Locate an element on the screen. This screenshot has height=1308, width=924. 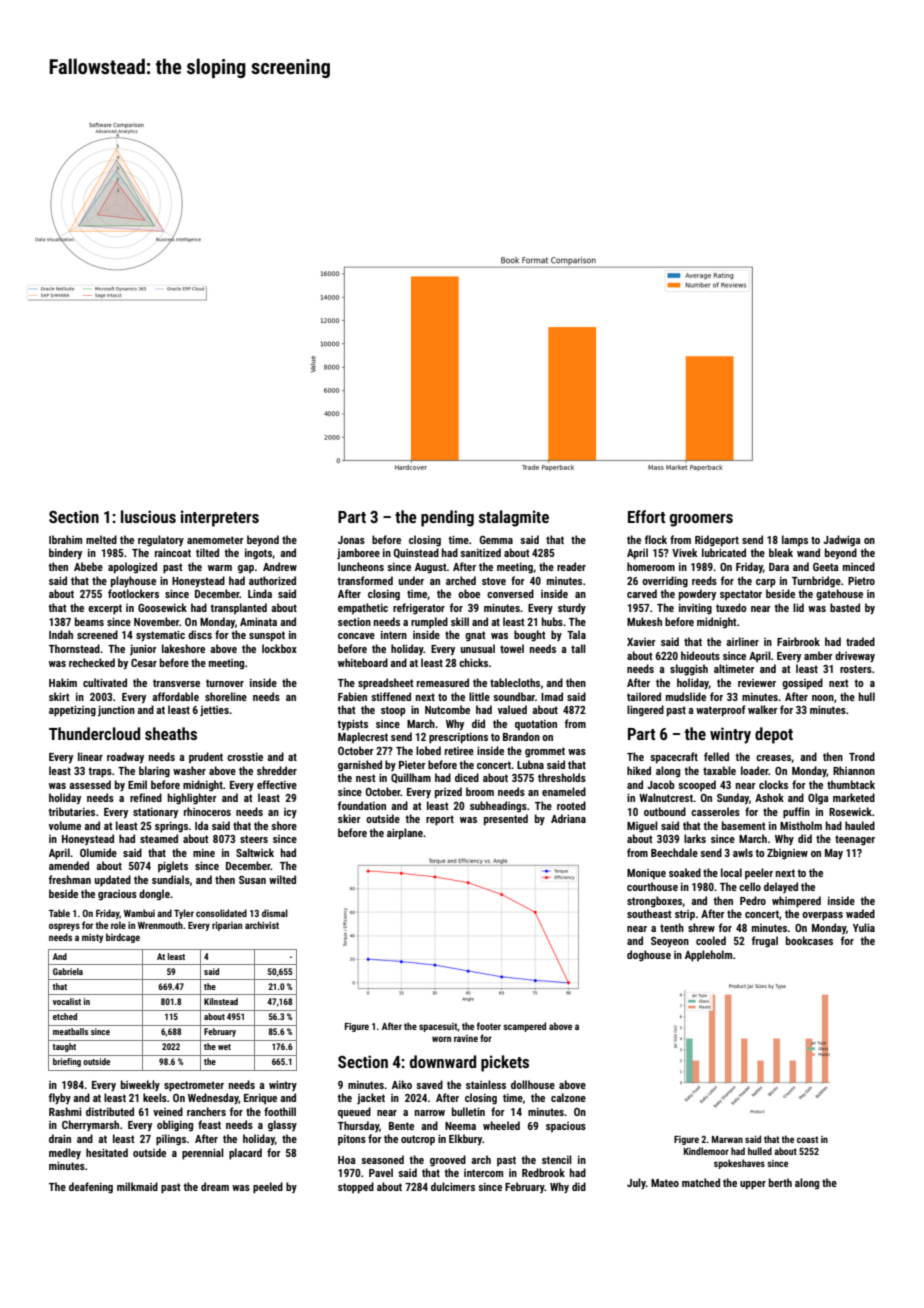
presented is located at coordinates (506, 820).
